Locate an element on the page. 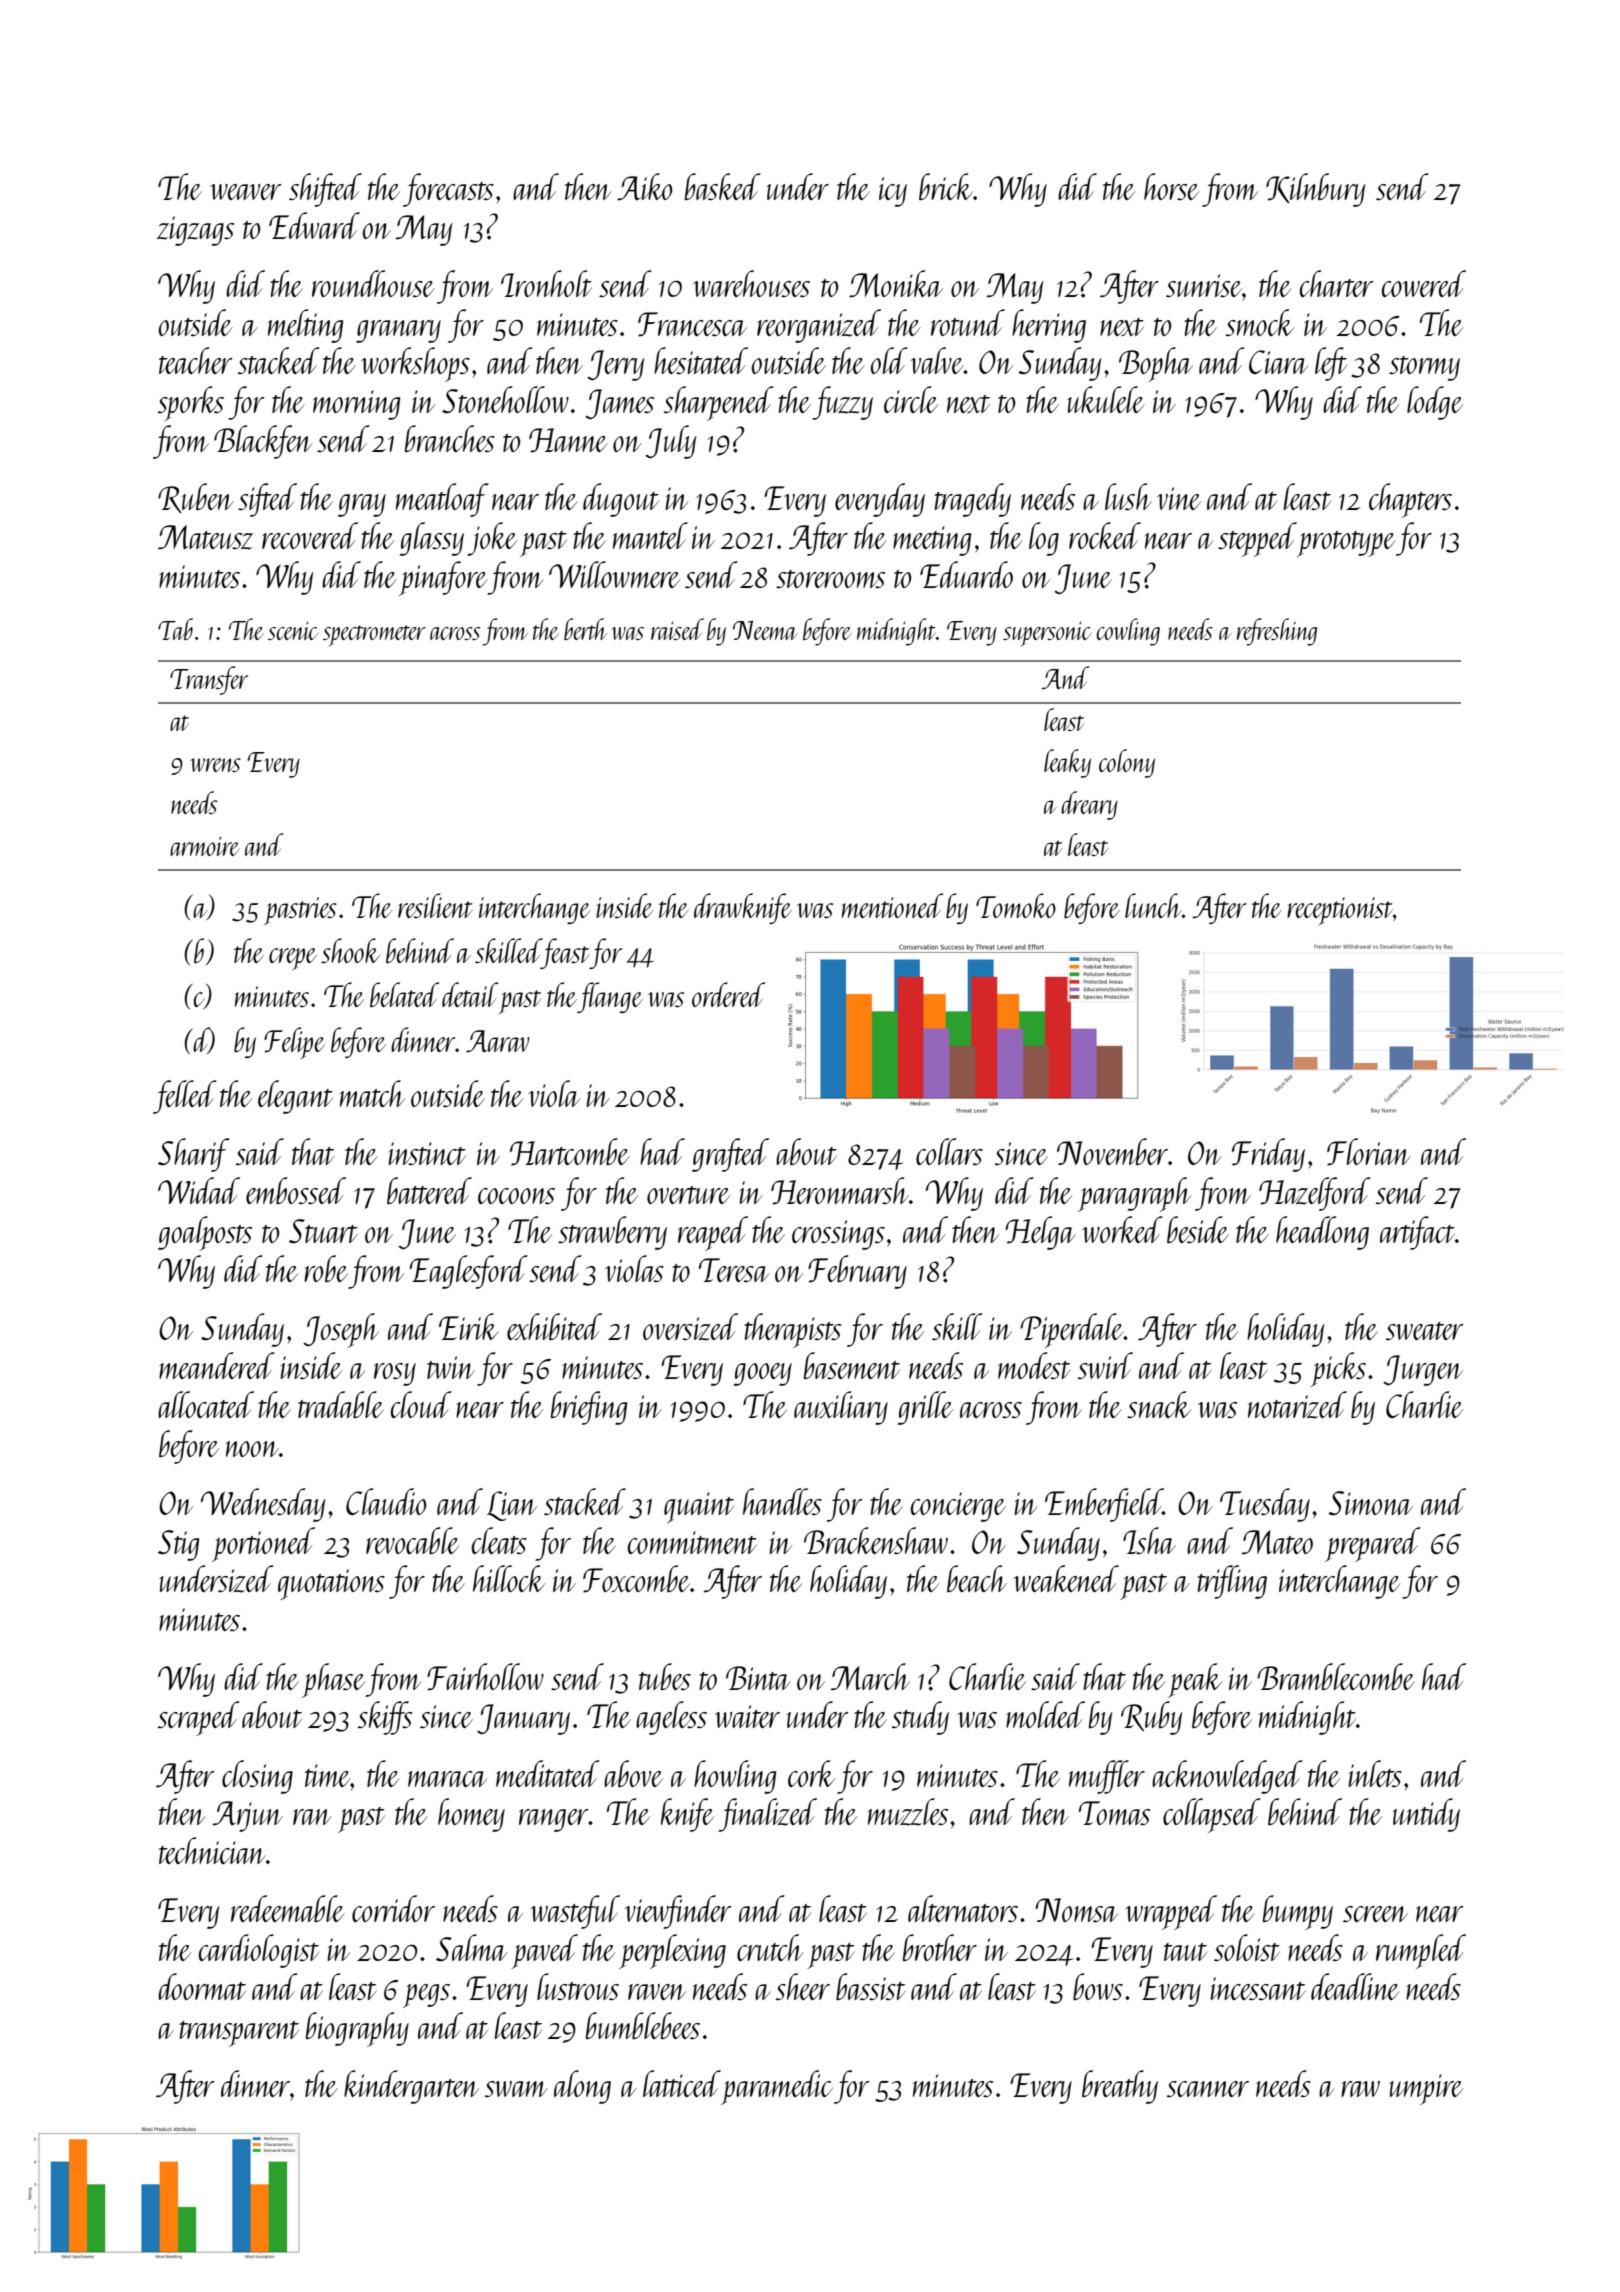 The height and width of the image is (2292, 1620). Ruby is located at coordinates (1152, 1718).
